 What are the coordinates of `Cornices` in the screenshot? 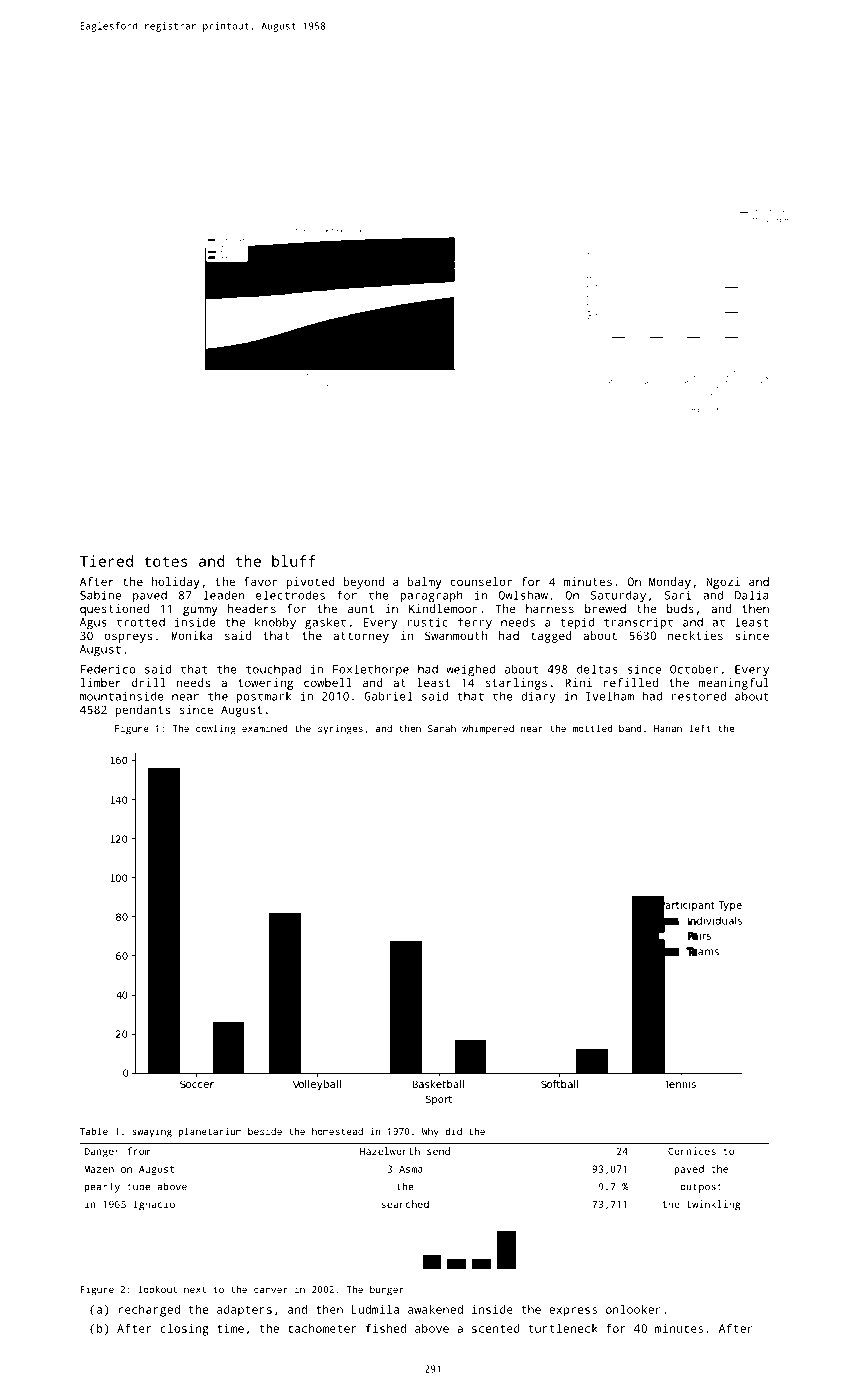 It's located at (692, 1151).
